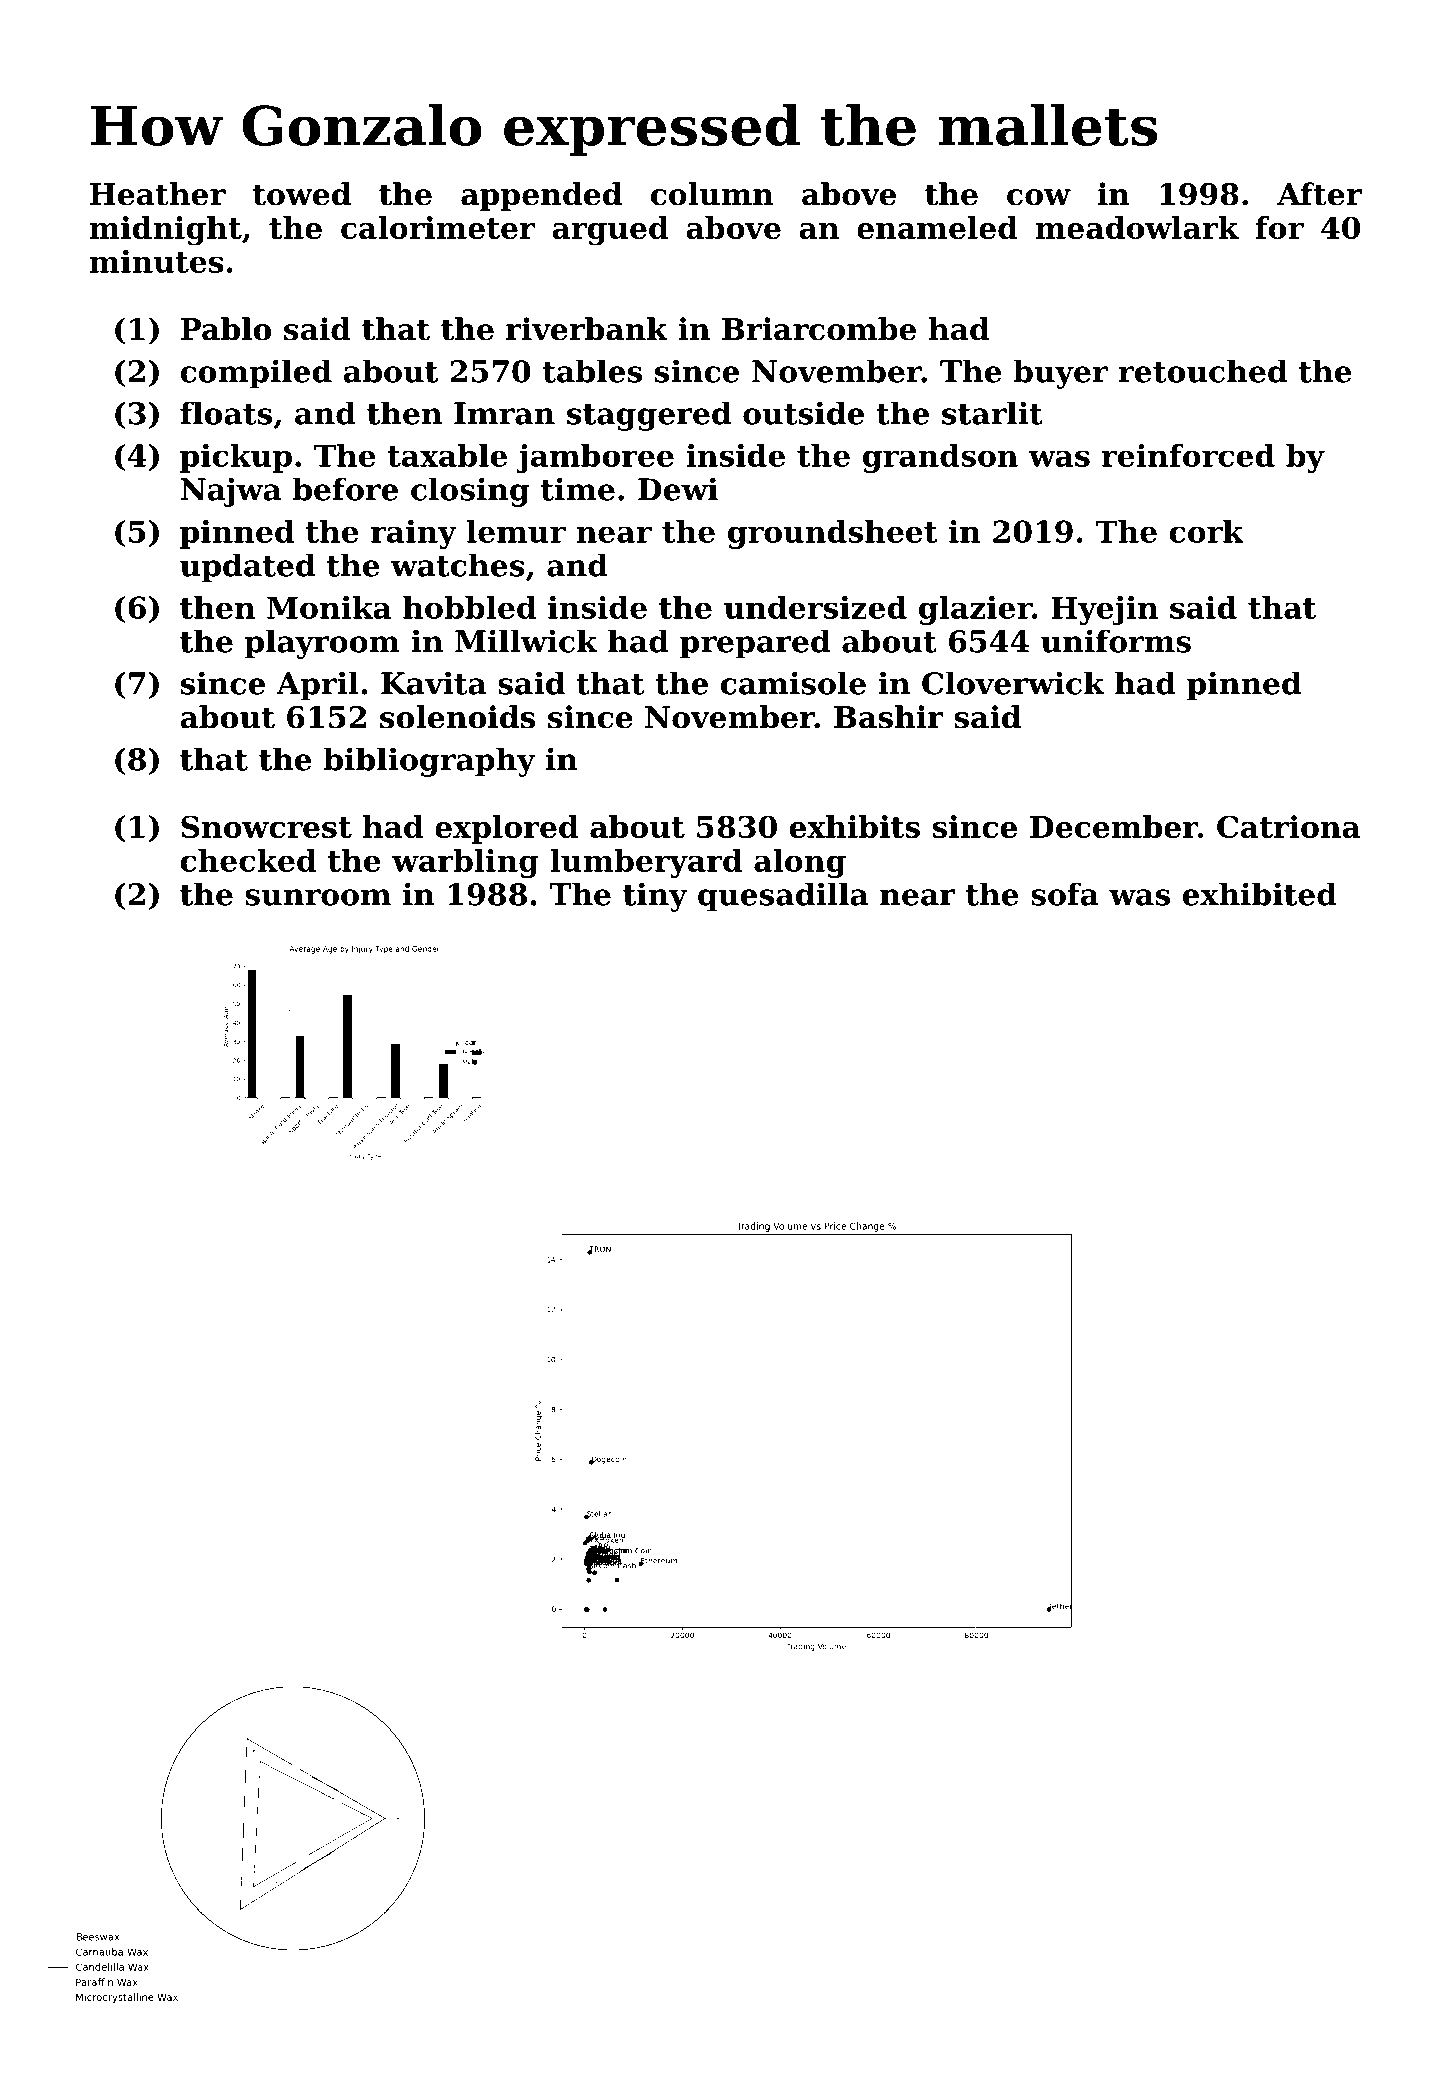  Describe the element at coordinates (541, 196) in the screenshot. I see `appended` at that location.
